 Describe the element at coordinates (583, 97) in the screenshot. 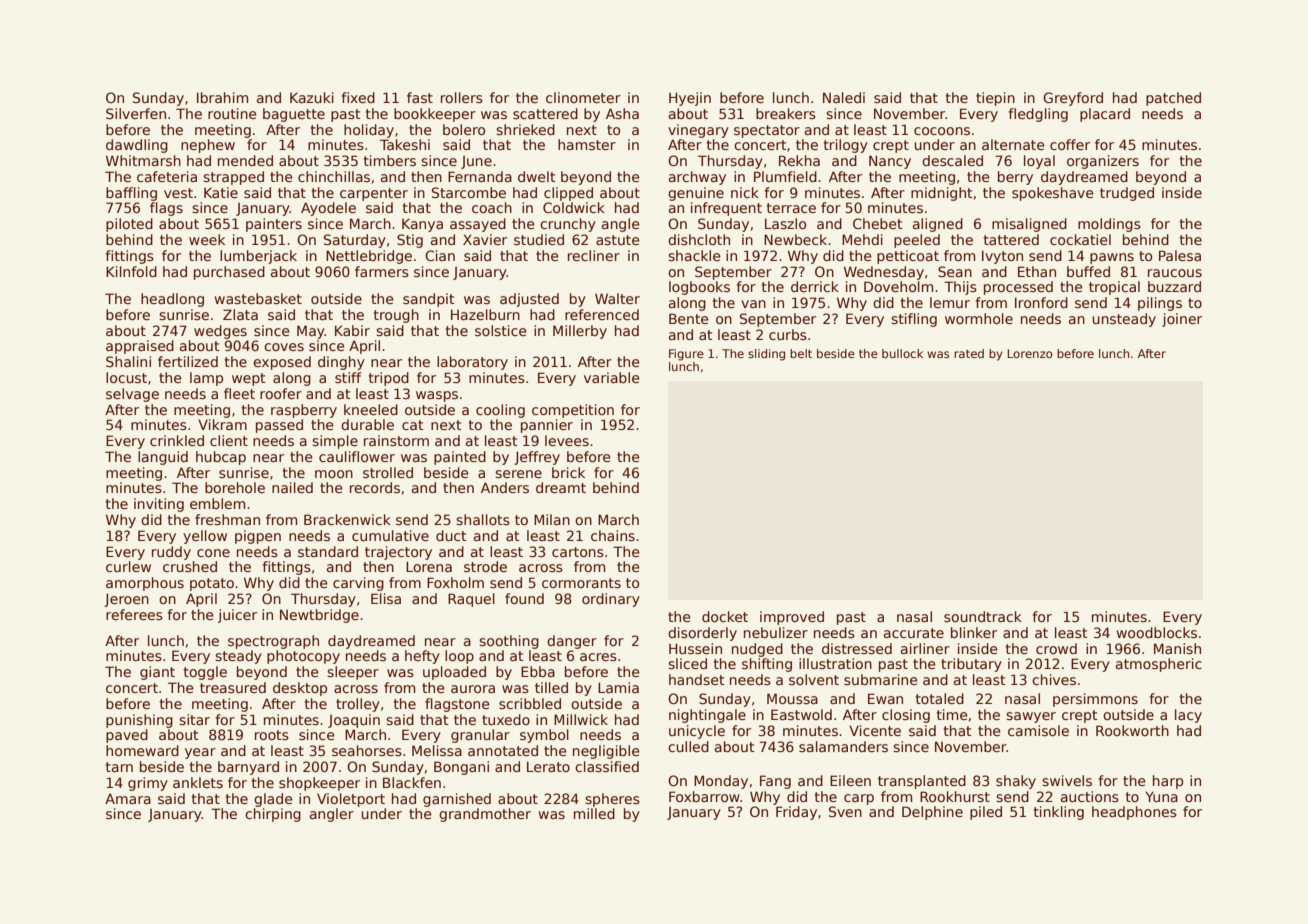

I see `clinometer` at that location.
